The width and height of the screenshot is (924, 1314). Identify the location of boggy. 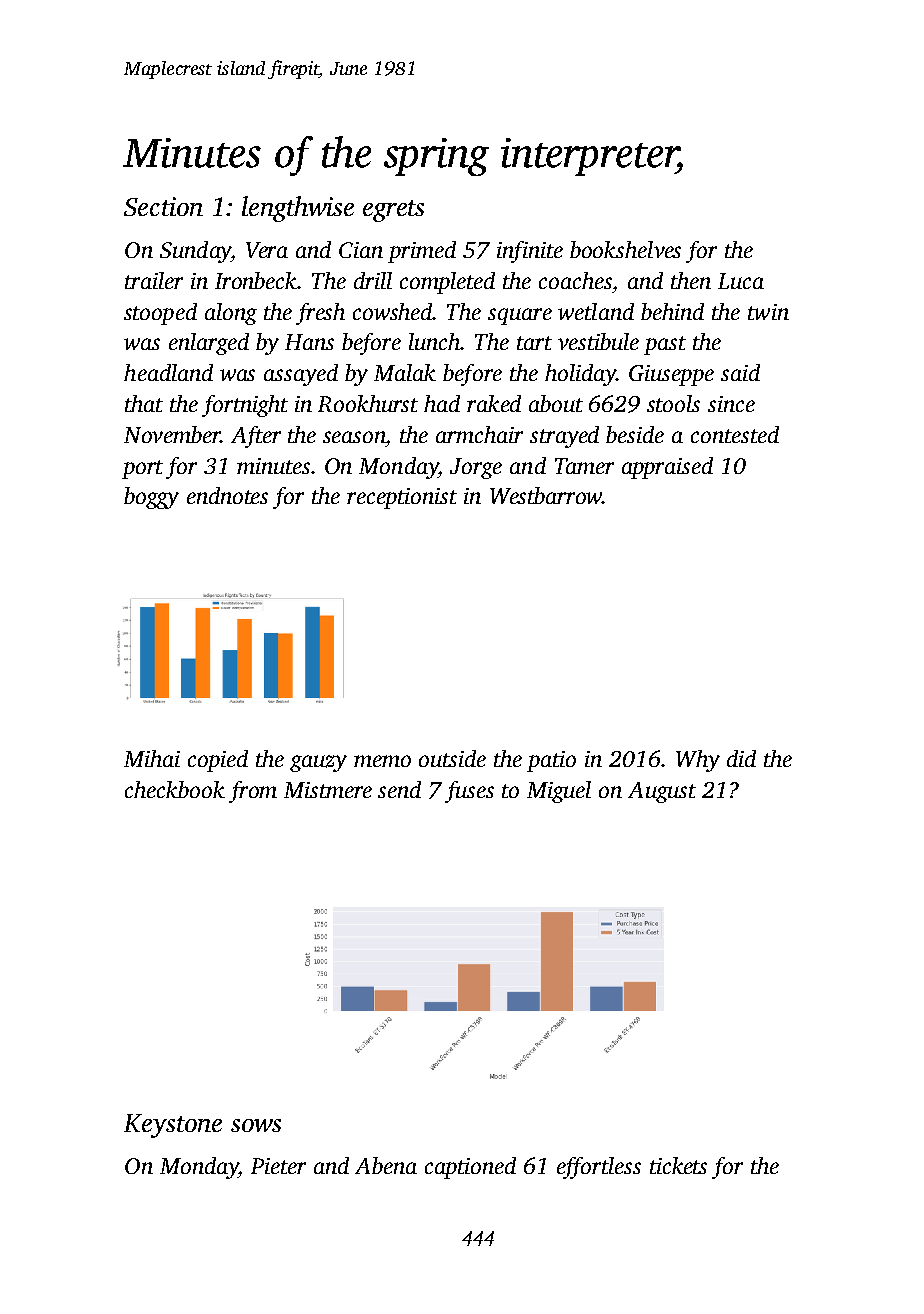
(151, 498).
